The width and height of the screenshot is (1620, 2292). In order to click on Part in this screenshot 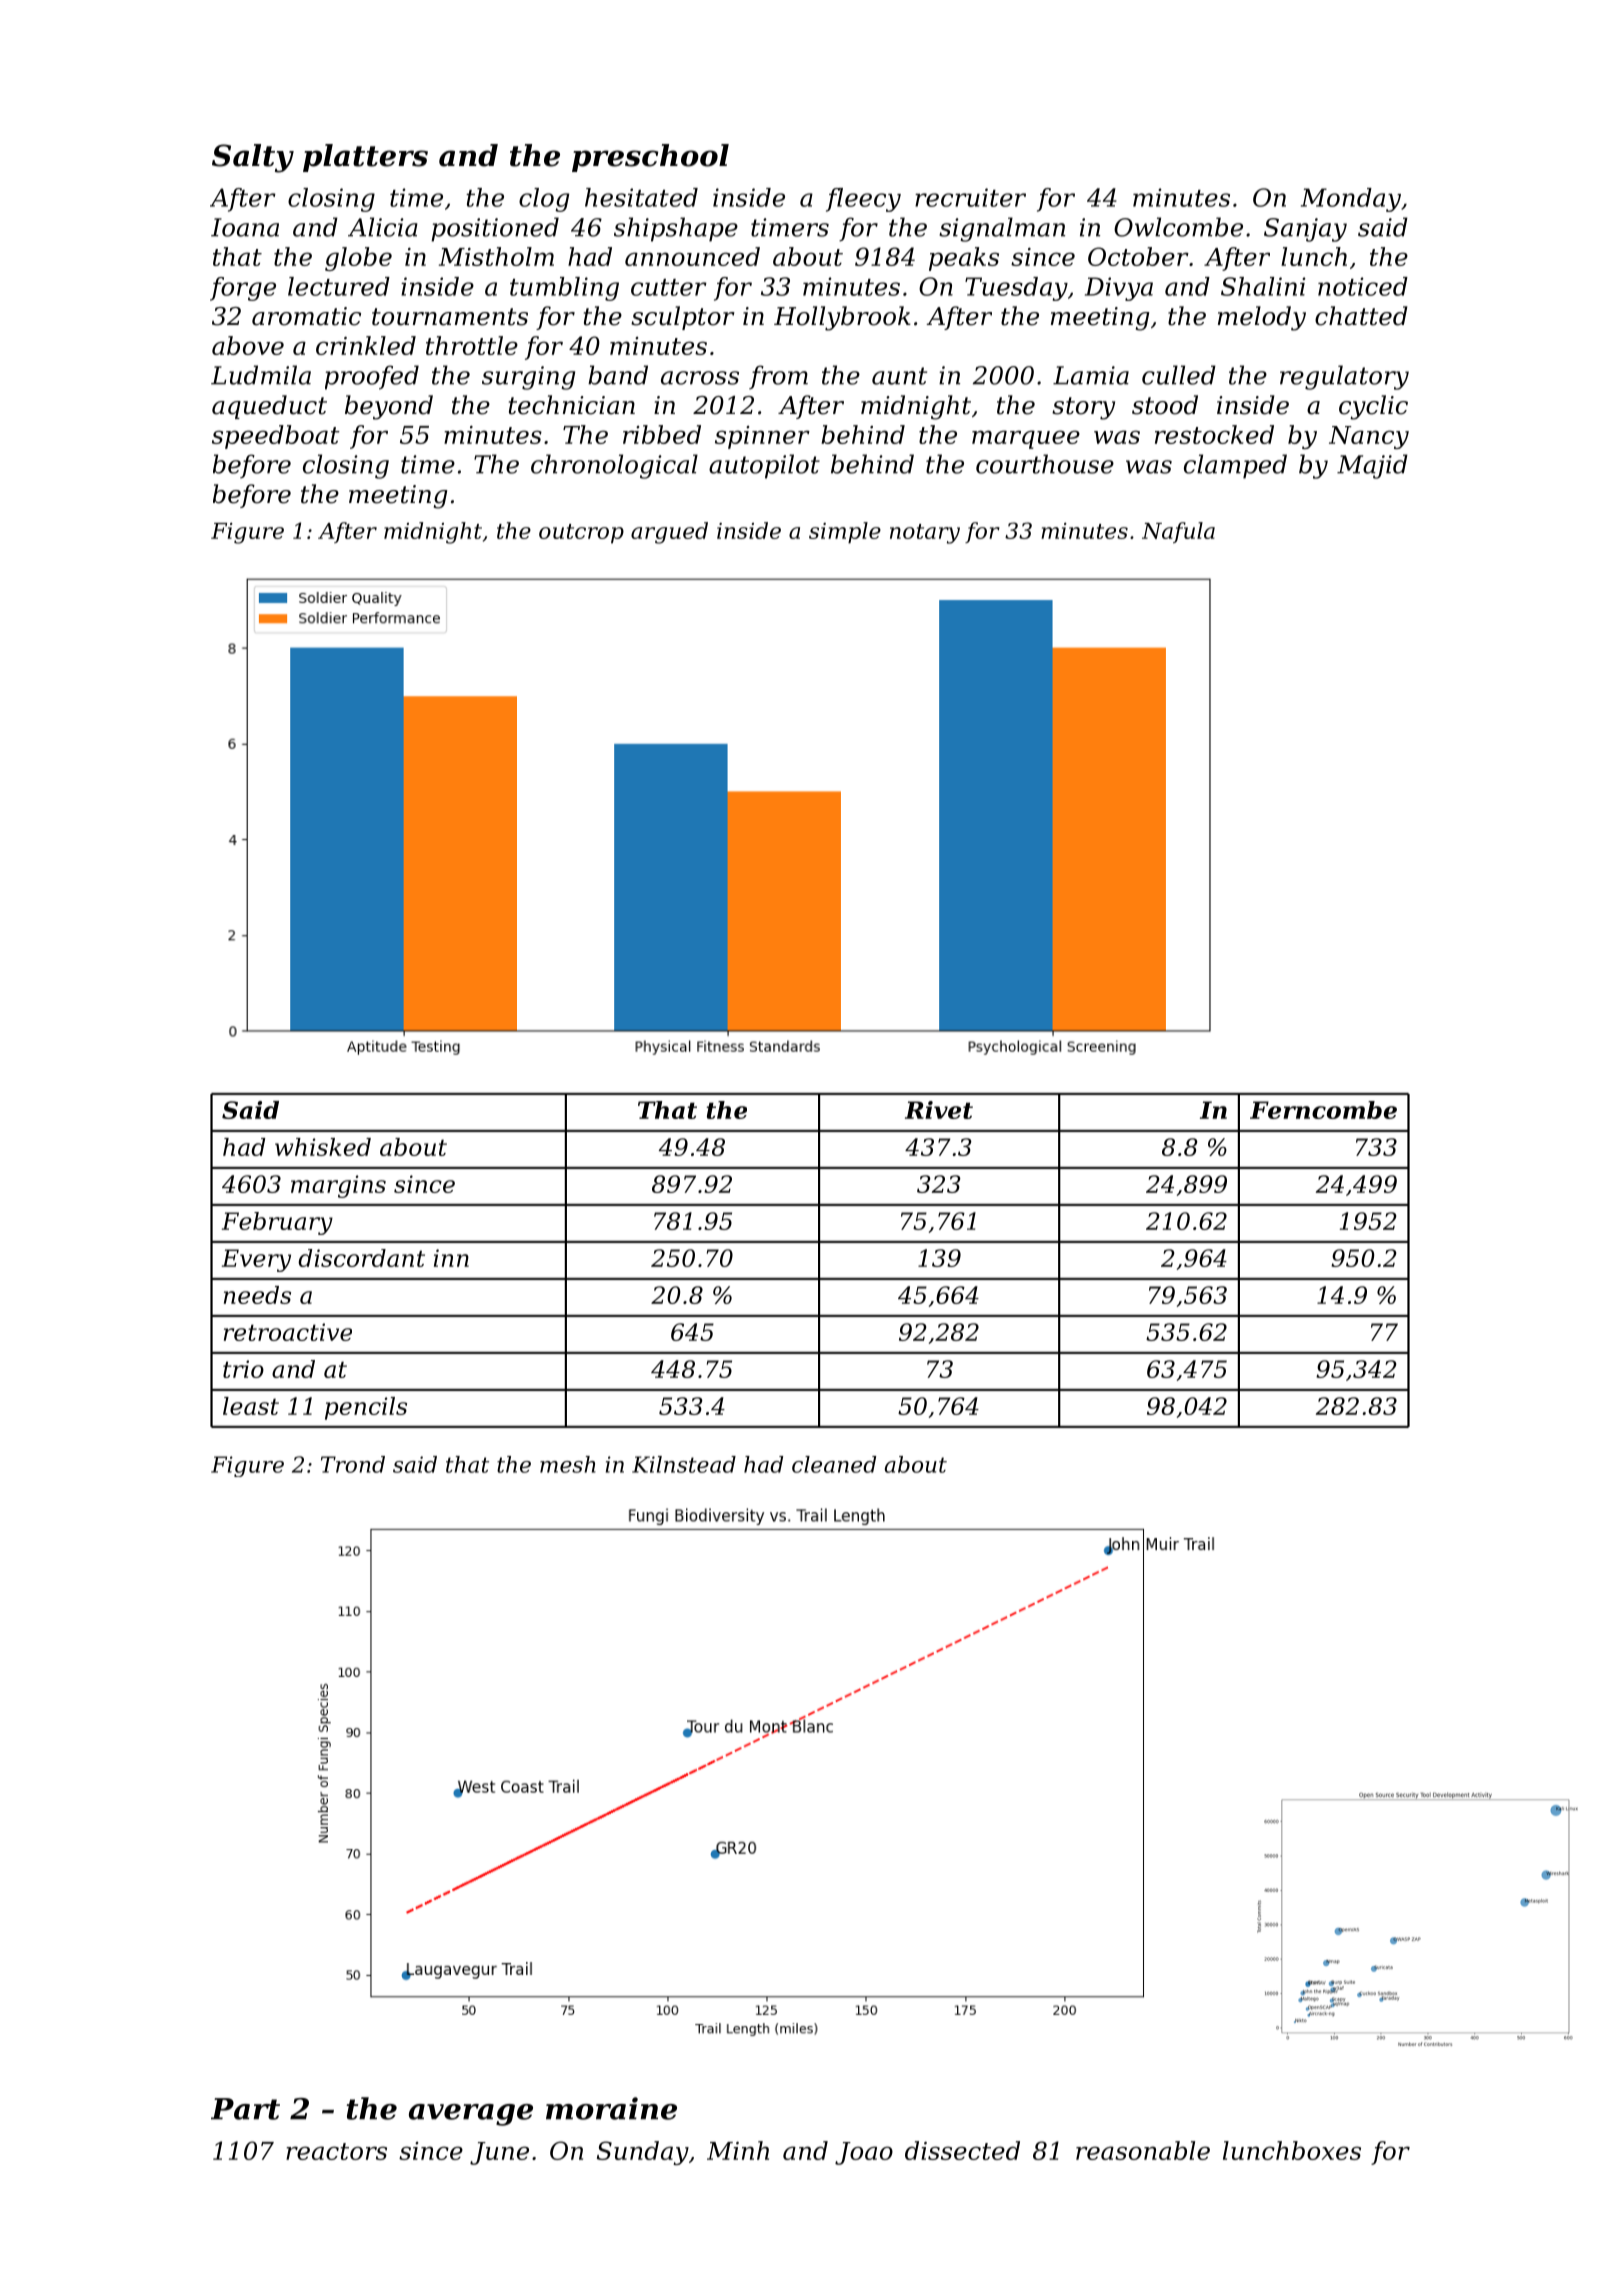, I will do `click(245, 2109)`.
